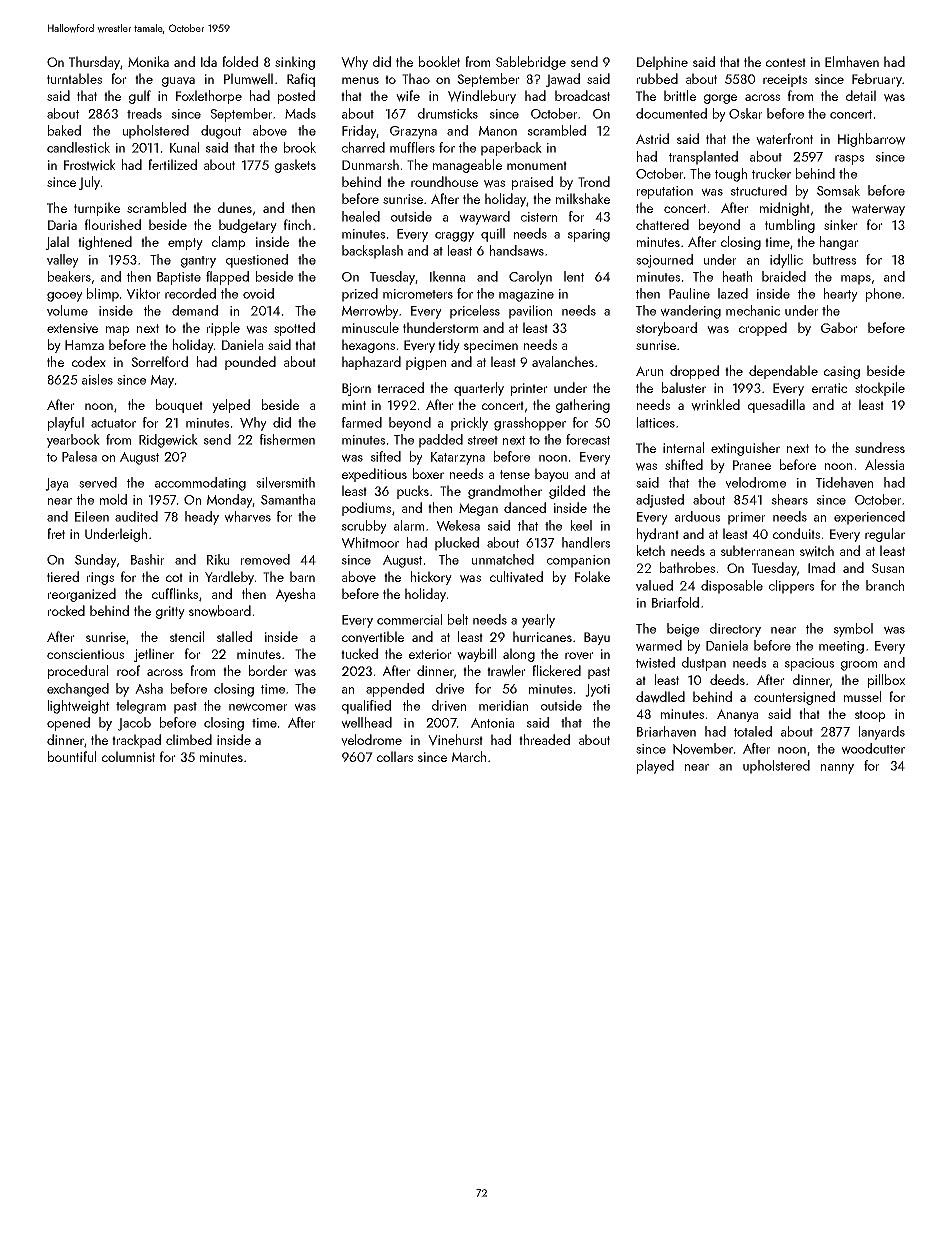  Describe the element at coordinates (544, 739) in the screenshot. I see `threaded` at that location.
